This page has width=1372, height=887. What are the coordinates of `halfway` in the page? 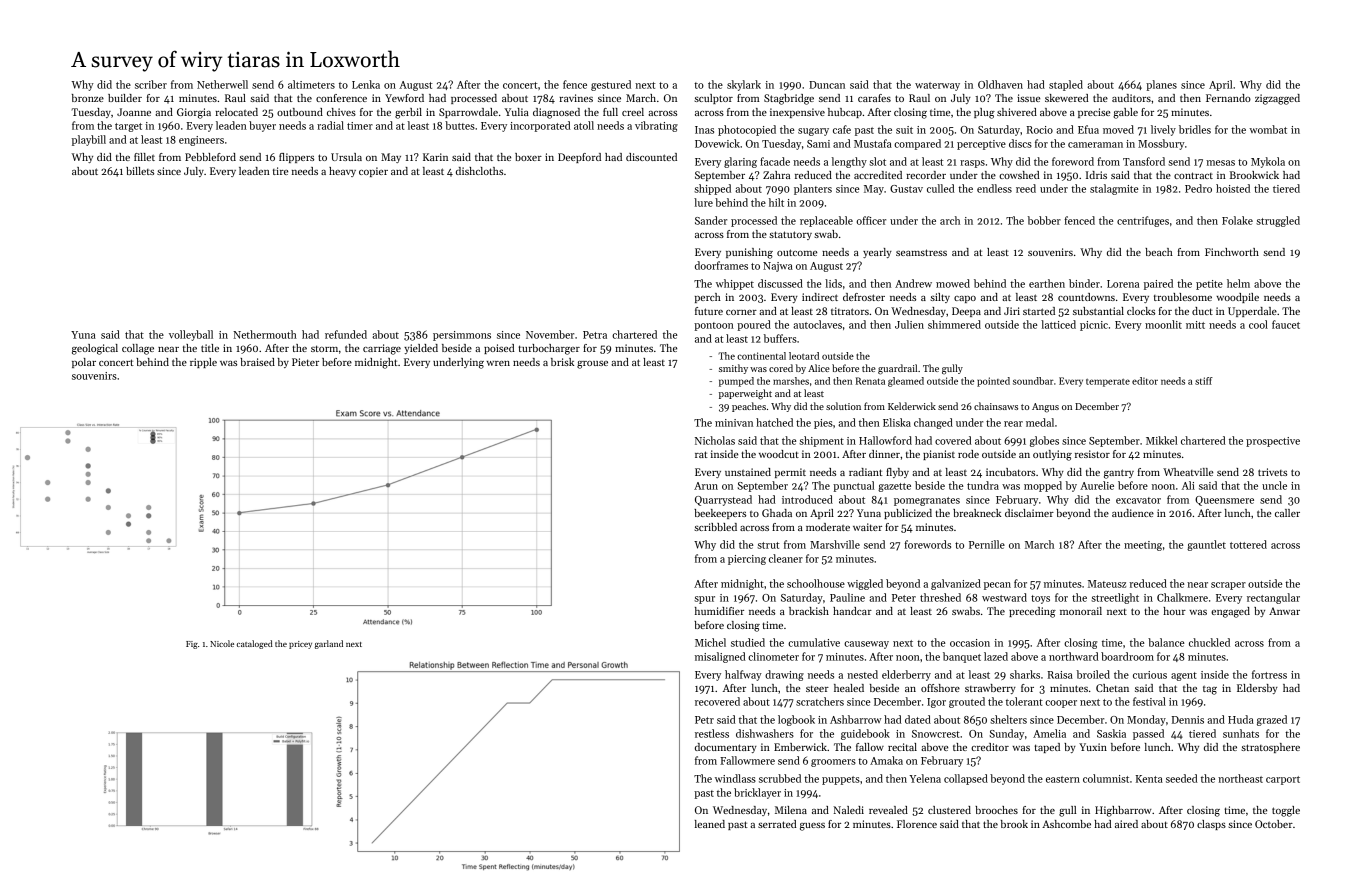 It's located at (743, 675).
